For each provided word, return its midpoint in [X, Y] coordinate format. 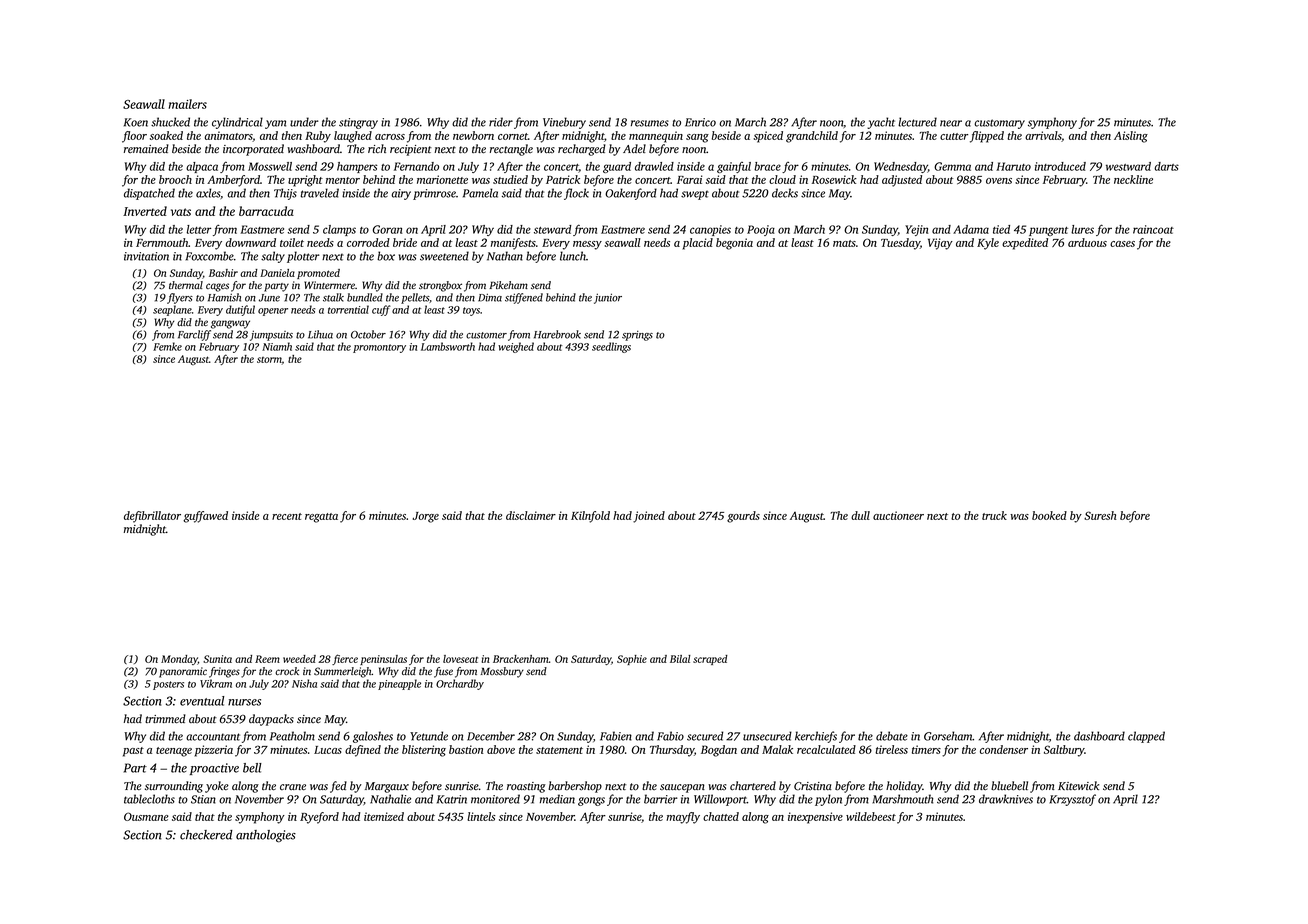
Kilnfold [590, 517]
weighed [516, 347]
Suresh [1100, 515]
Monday [179, 660]
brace [767, 166]
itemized [384, 816]
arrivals [1043, 135]
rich [377, 148]
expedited [1025, 244]
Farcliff [194, 335]
